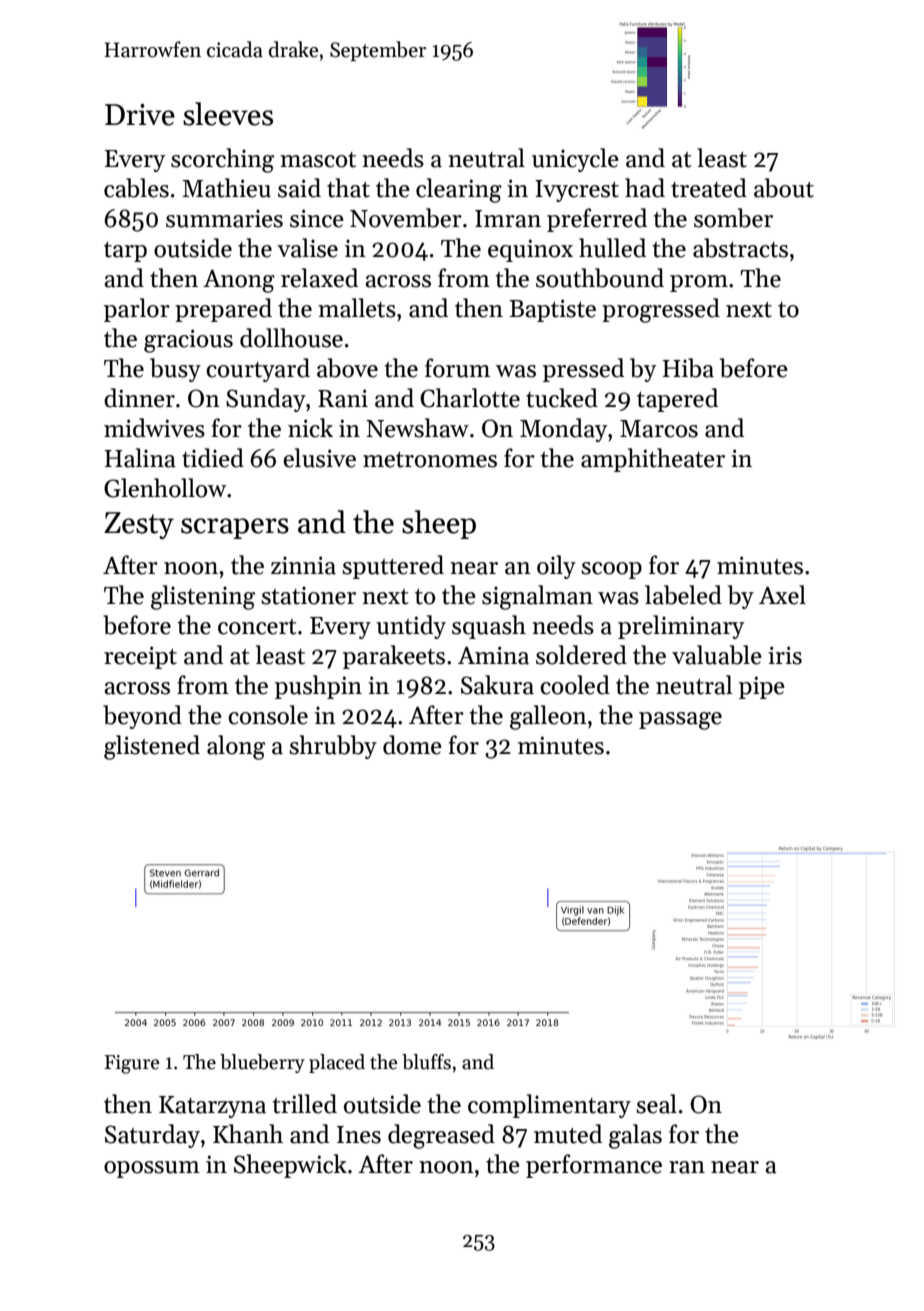 The height and width of the document is (1311, 924). What do you see at coordinates (430, 460) in the document?
I see `metronomes` at bounding box center [430, 460].
